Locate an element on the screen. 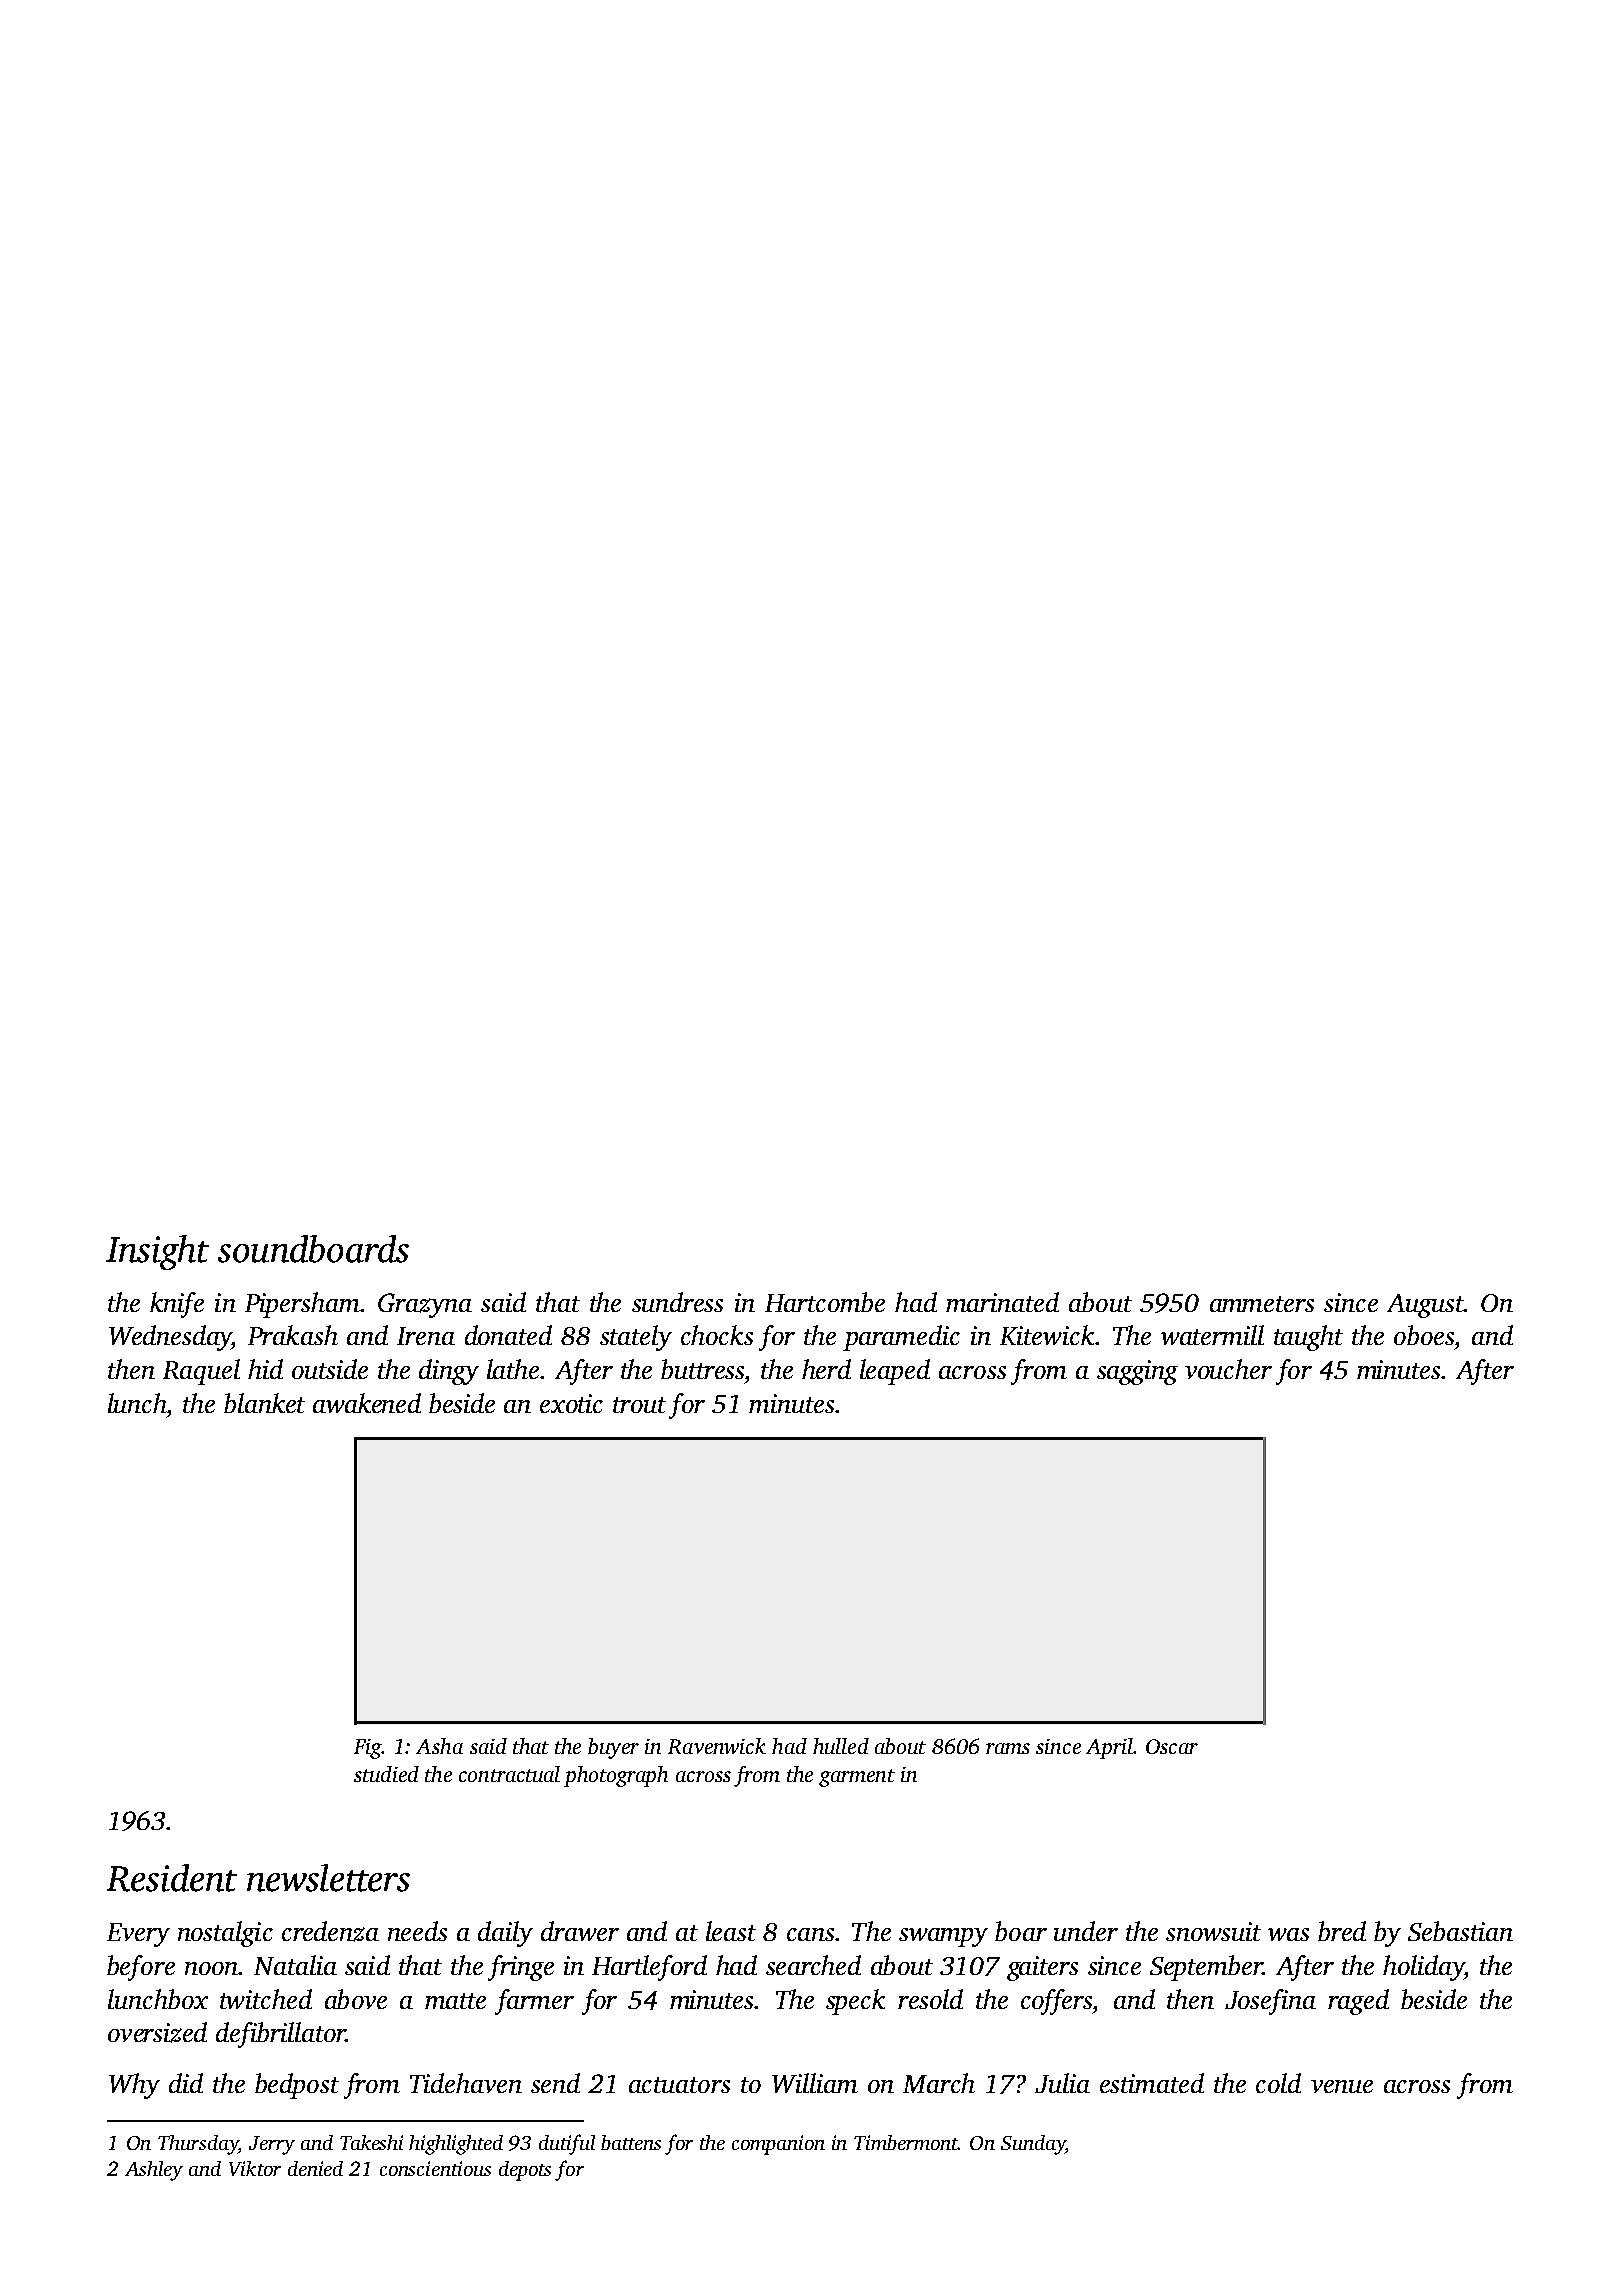  blanket is located at coordinates (264, 1403).
